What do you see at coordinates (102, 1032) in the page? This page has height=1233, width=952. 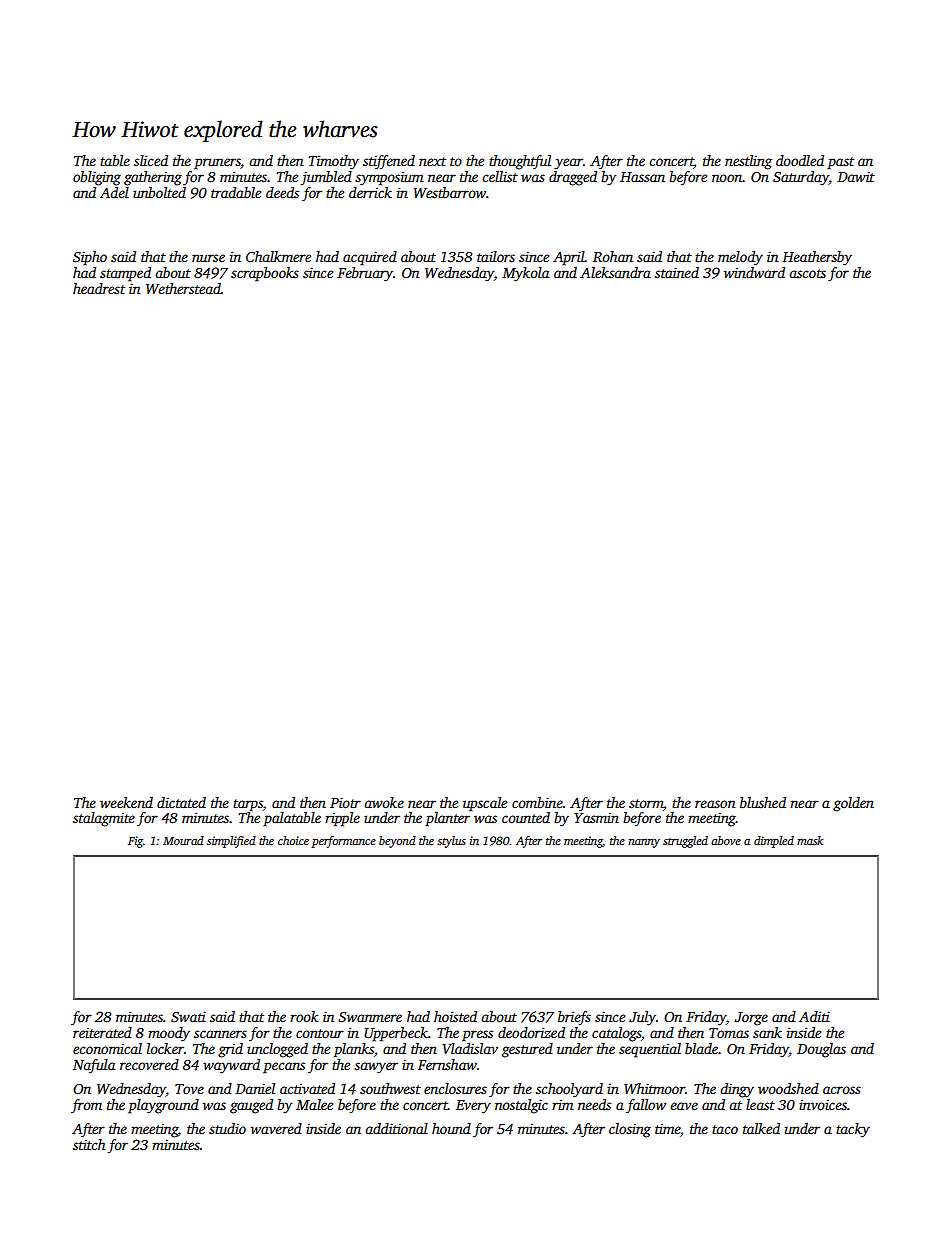 I see `reiterated` at bounding box center [102, 1032].
